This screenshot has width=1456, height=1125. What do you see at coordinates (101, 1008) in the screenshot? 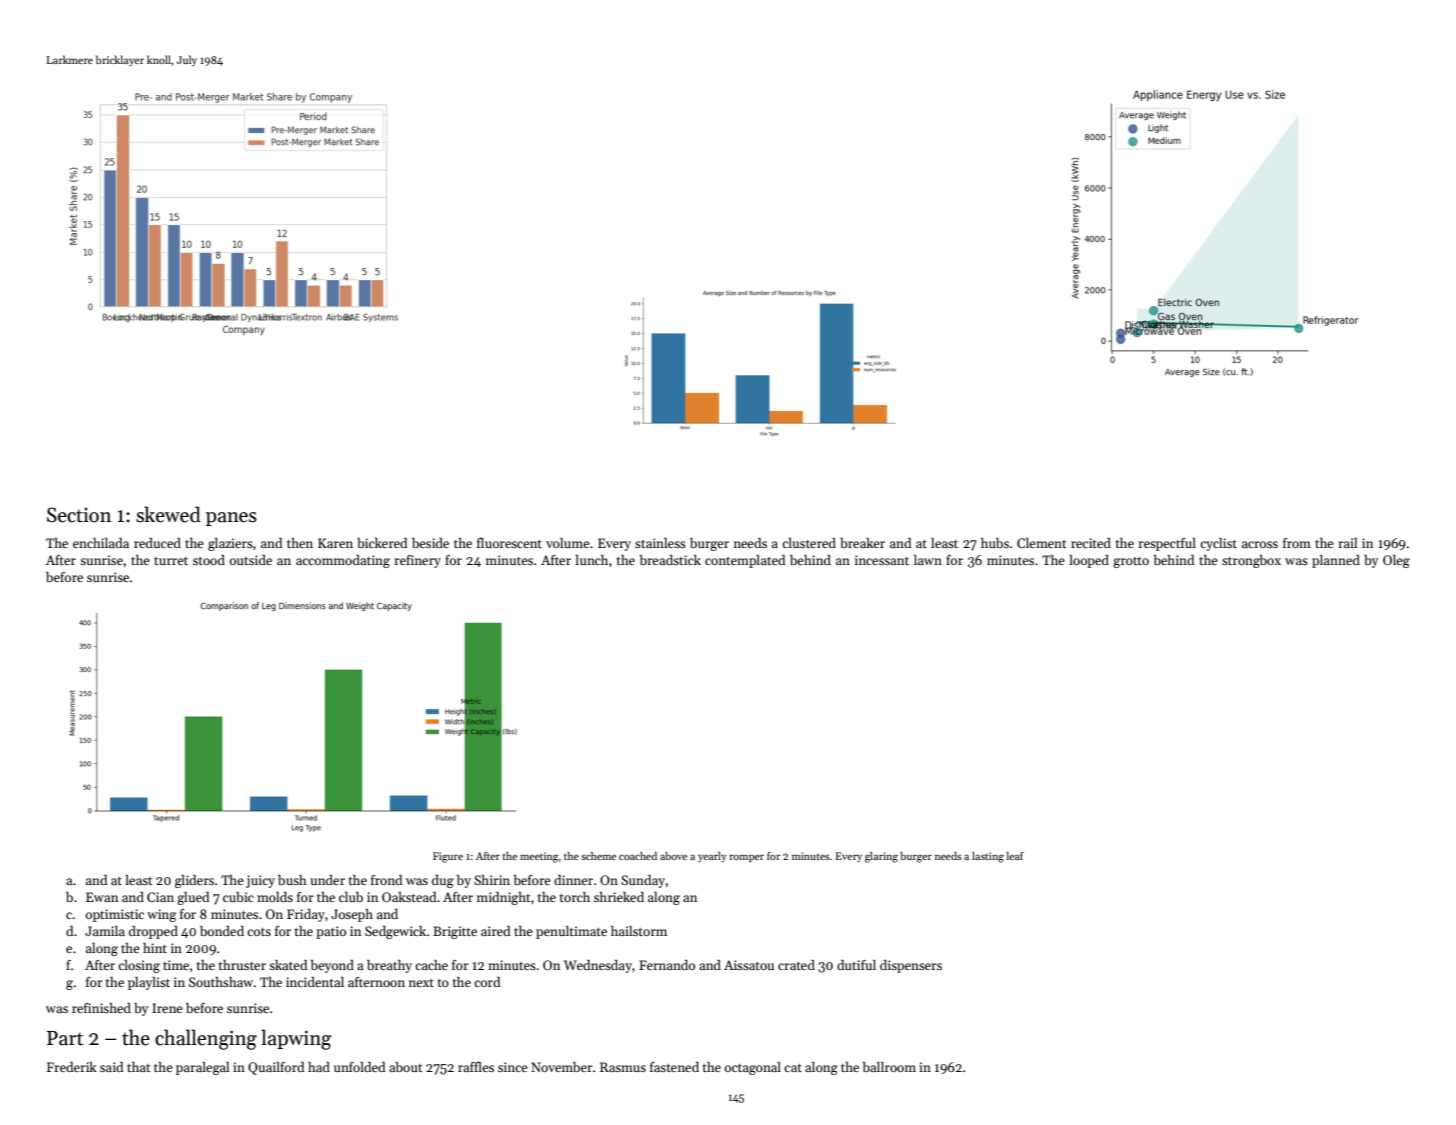
I see `refinished` at bounding box center [101, 1008].
